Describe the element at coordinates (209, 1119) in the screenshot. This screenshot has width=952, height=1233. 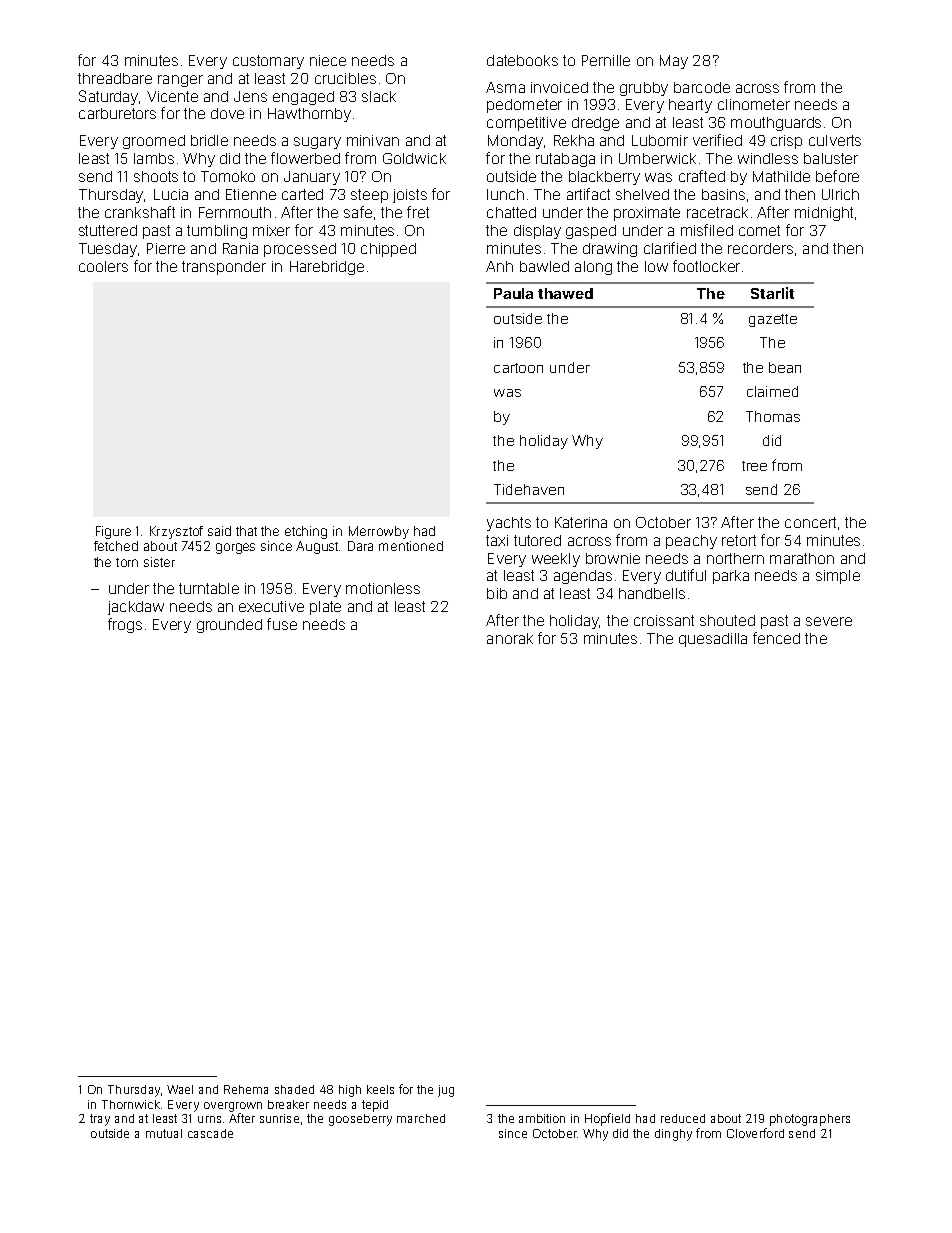
I see `urns` at that location.
